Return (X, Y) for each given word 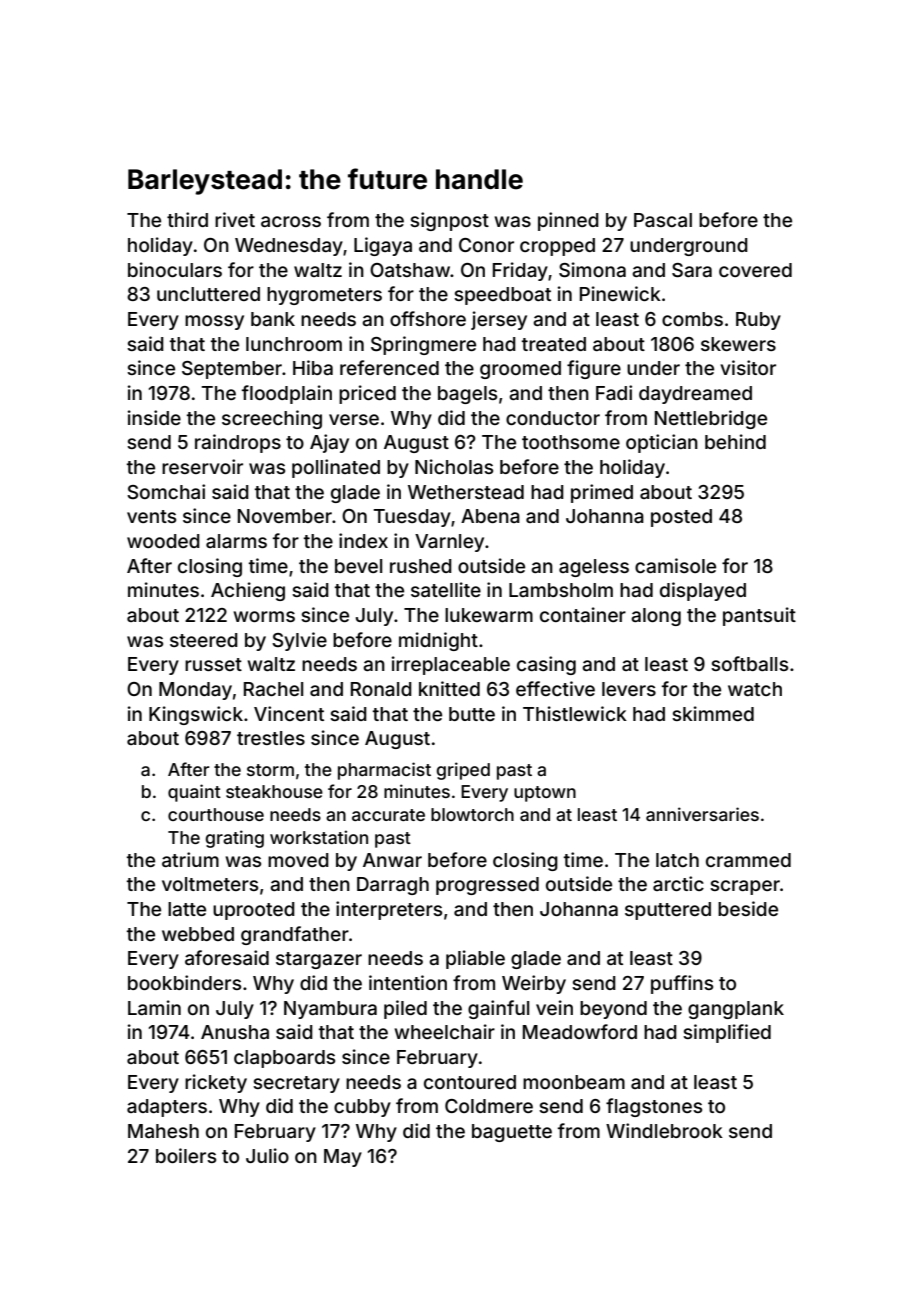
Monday (195, 691)
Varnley (449, 543)
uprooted (254, 911)
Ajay (329, 443)
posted (681, 518)
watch (755, 689)
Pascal (663, 220)
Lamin (154, 1007)
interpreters (389, 910)
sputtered (668, 911)
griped (463, 771)
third (187, 219)
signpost (449, 221)
